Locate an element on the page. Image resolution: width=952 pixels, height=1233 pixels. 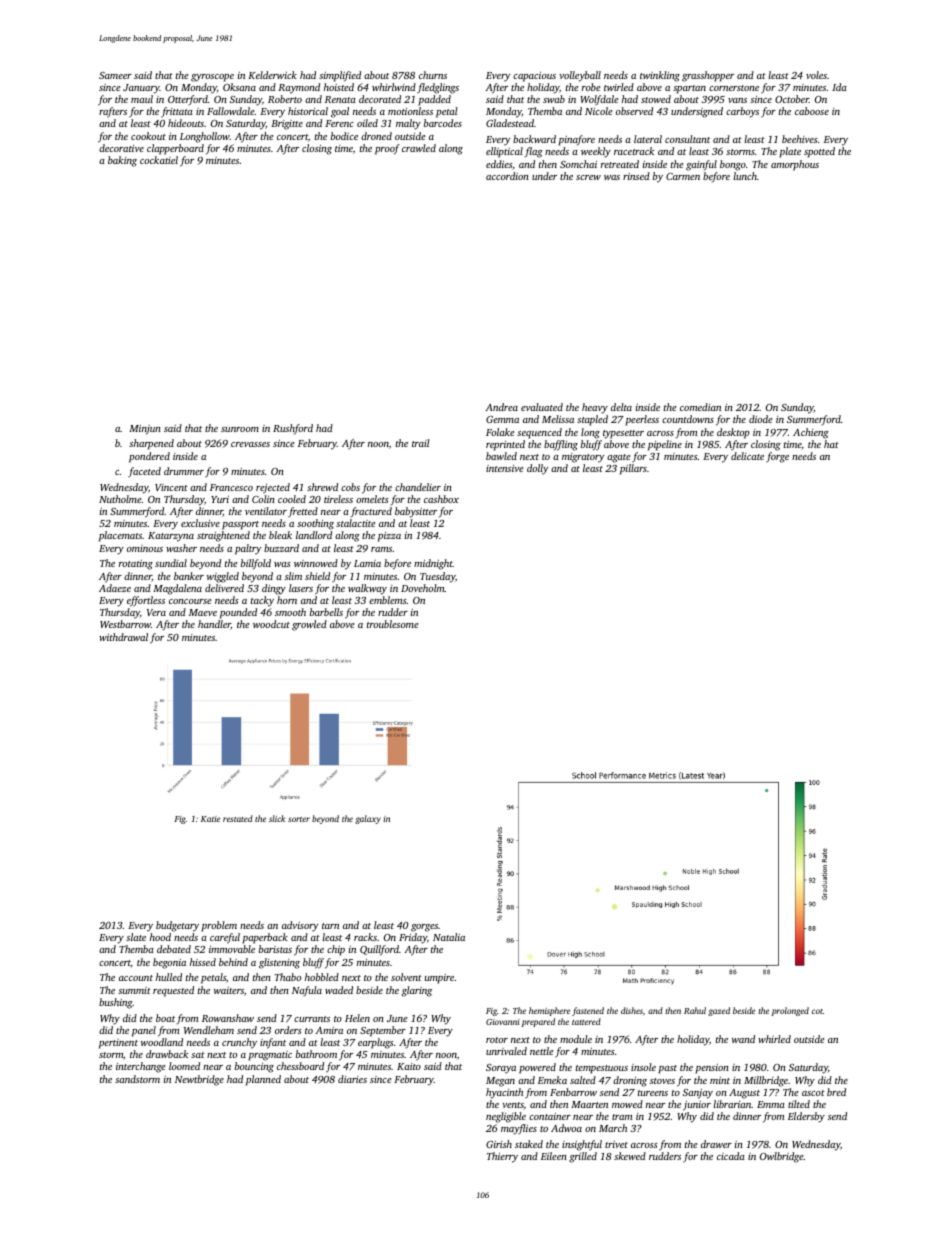
pillars is located at coordinates (633, 469).
